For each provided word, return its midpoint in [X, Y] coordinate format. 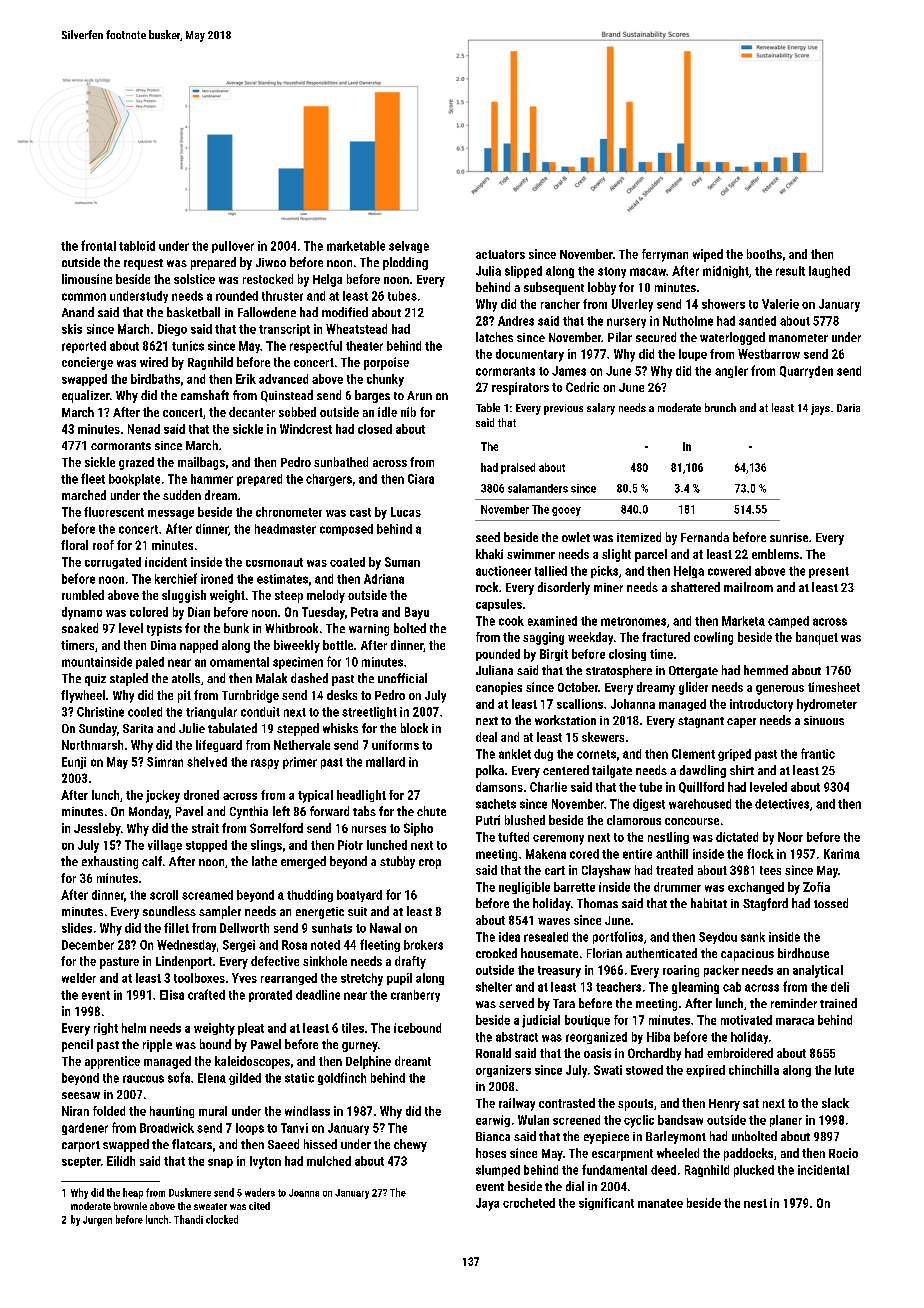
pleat [251, 1029]
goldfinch [342, 1078]
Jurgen [97, 1221]
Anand [78, 312]
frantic [818, 753]
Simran [165, 762]
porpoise [386, 363]
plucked [754, 1171]
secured [656, 337]
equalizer [86, 396]
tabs [364, 811]
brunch [720, 407]
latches [494, 337]
